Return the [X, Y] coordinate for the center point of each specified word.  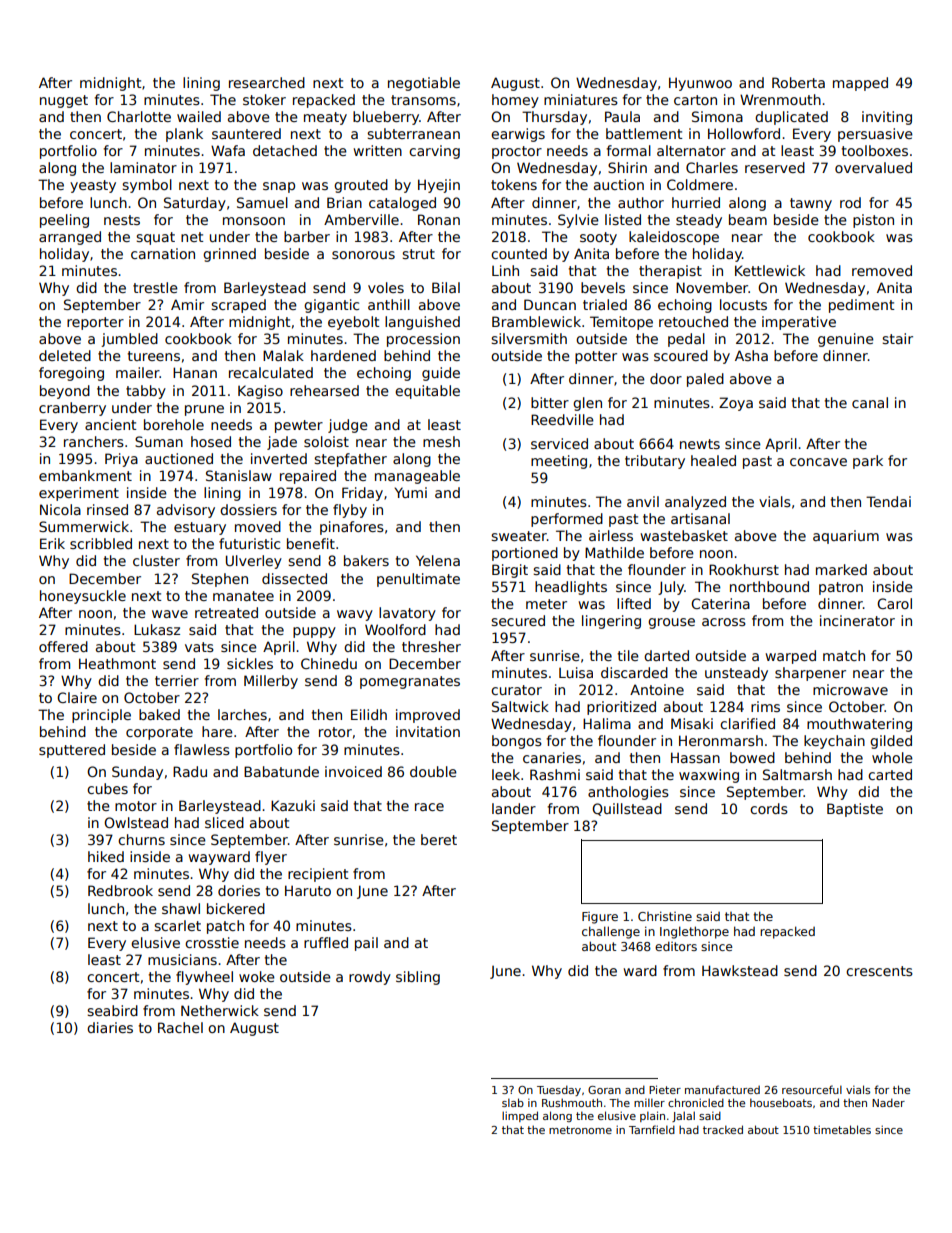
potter [596, 357]
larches [242, 714]
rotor [335, 732]
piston [873, 221]
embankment [85, 475]
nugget [64, 101]
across [724, 622]
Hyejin [439, 186]
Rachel [180, 1027]
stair [897, 338]
